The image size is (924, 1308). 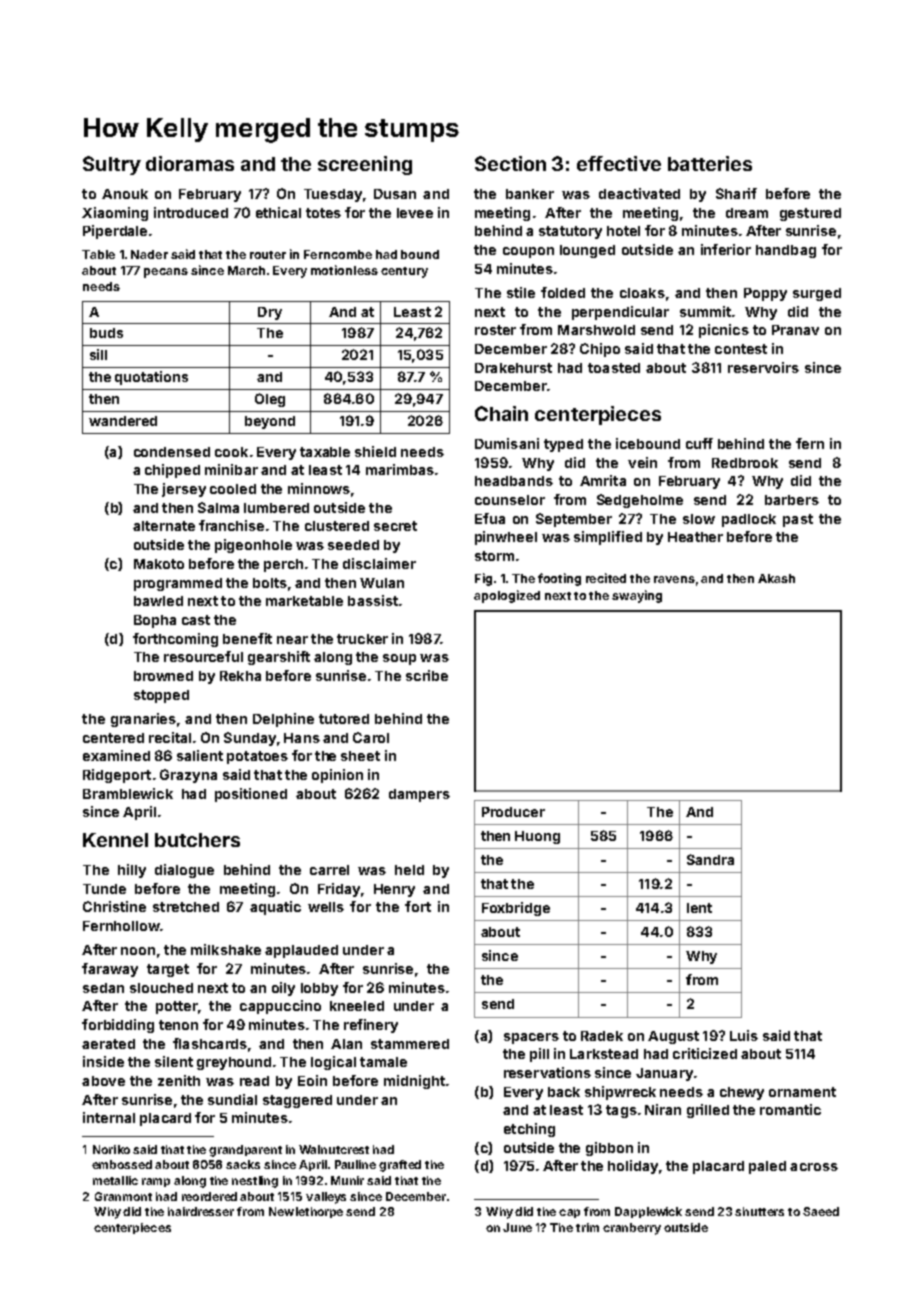 I want to click on Redbrook, so click(x=745, y=463).
